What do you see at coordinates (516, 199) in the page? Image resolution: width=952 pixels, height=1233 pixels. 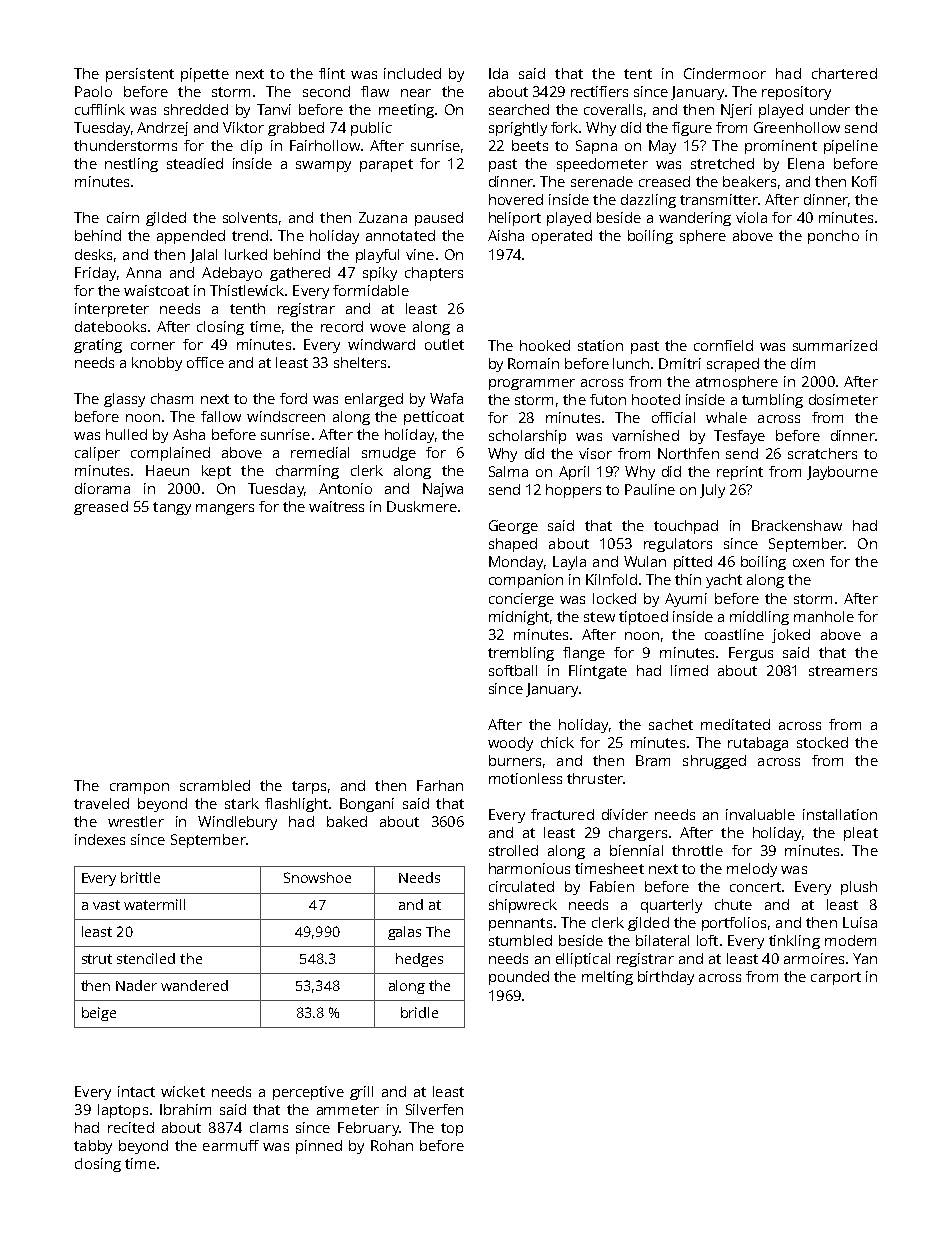 I see `hovered` at bounding box center [516, 199].
